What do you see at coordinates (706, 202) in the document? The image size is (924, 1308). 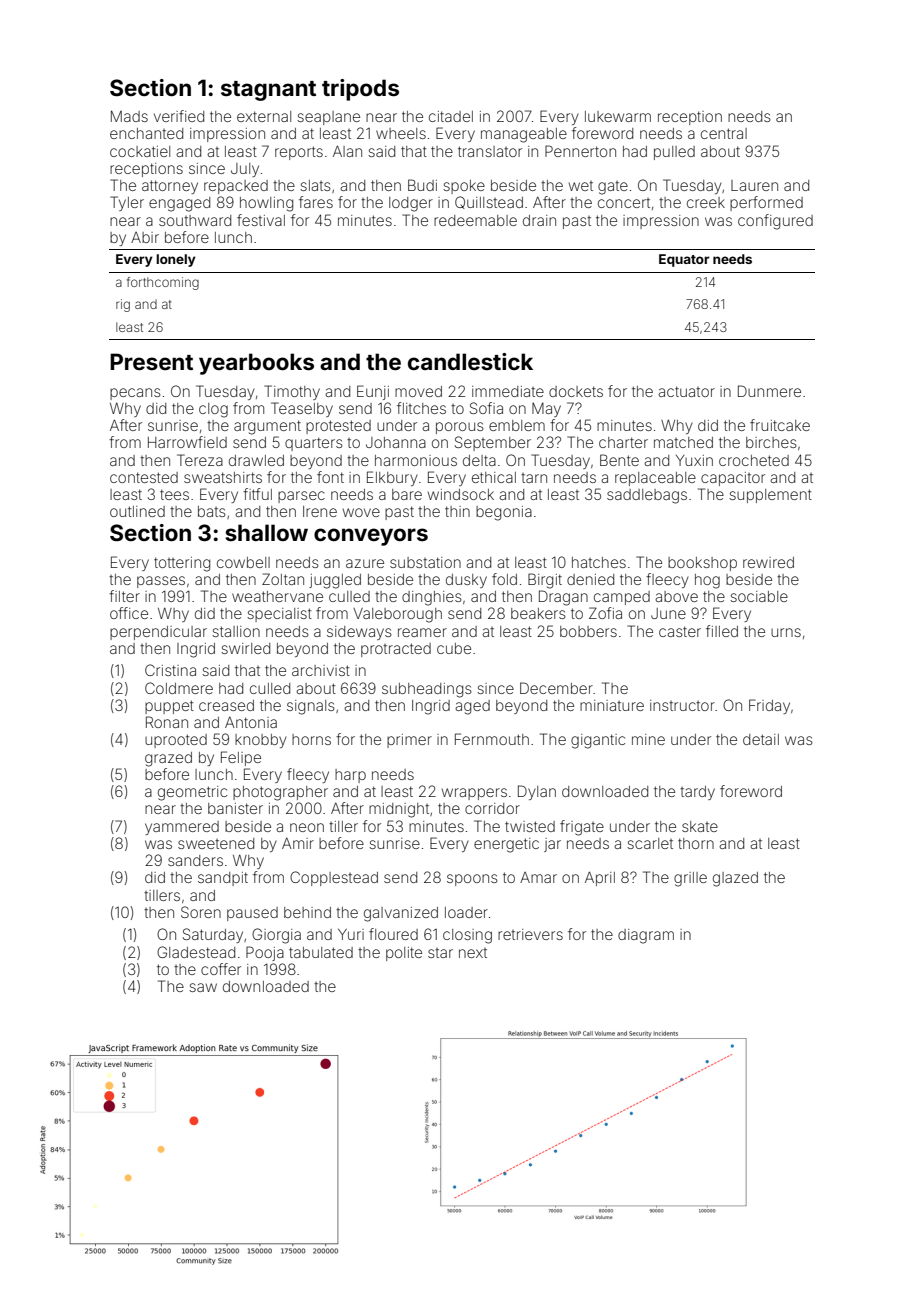 I see `creek` at bounding box center [706, 202].
